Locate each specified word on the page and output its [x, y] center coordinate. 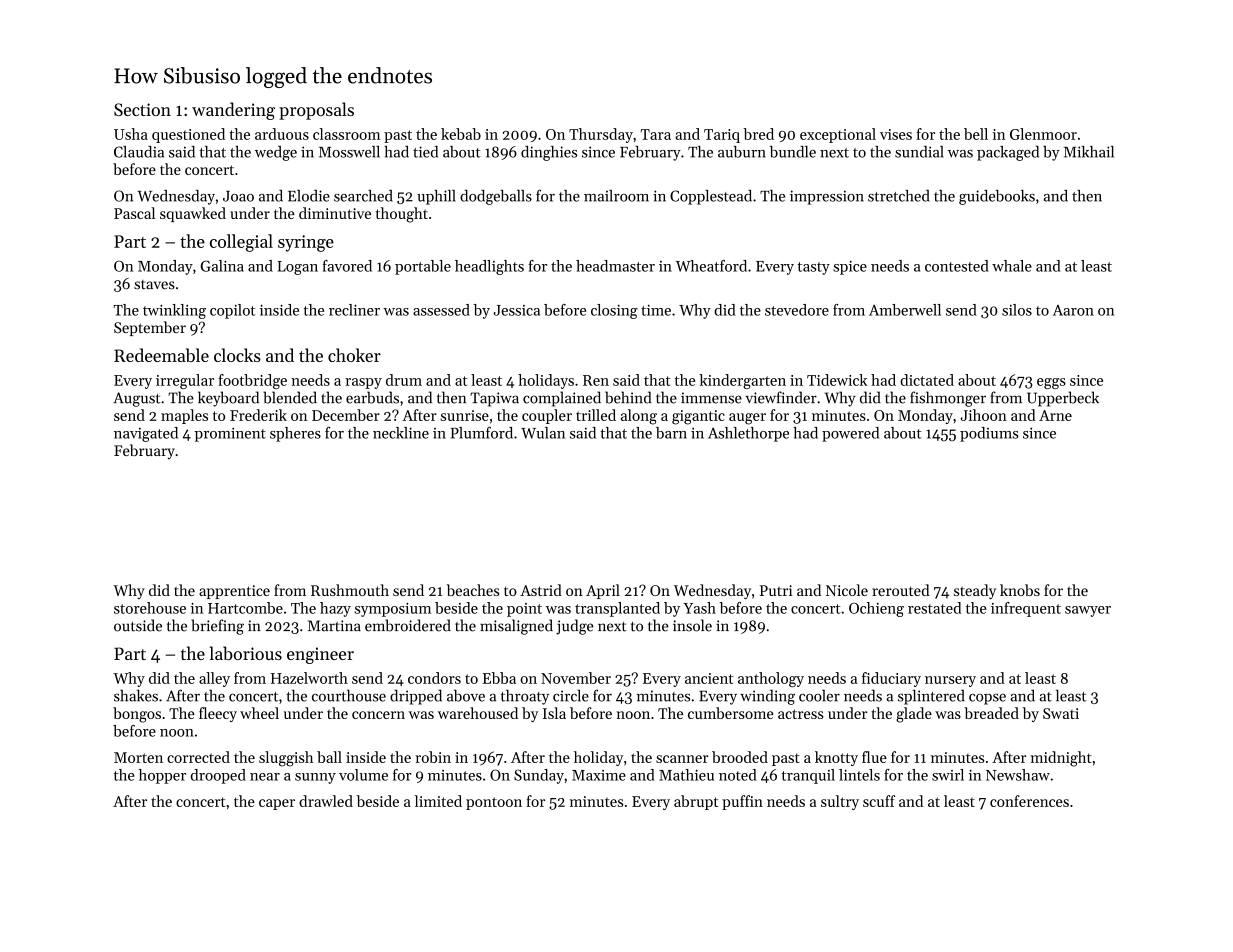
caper [277, 804]
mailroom [616, 196]
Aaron [1073, 310]
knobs [1020, 590]
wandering [233, 111]
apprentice [234, 592]
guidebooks [997, 197]
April [603, 591]
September [150, 328]
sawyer [1088, 611]
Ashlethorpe [748, 434]
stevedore [797, 310]
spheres [295, 434]
